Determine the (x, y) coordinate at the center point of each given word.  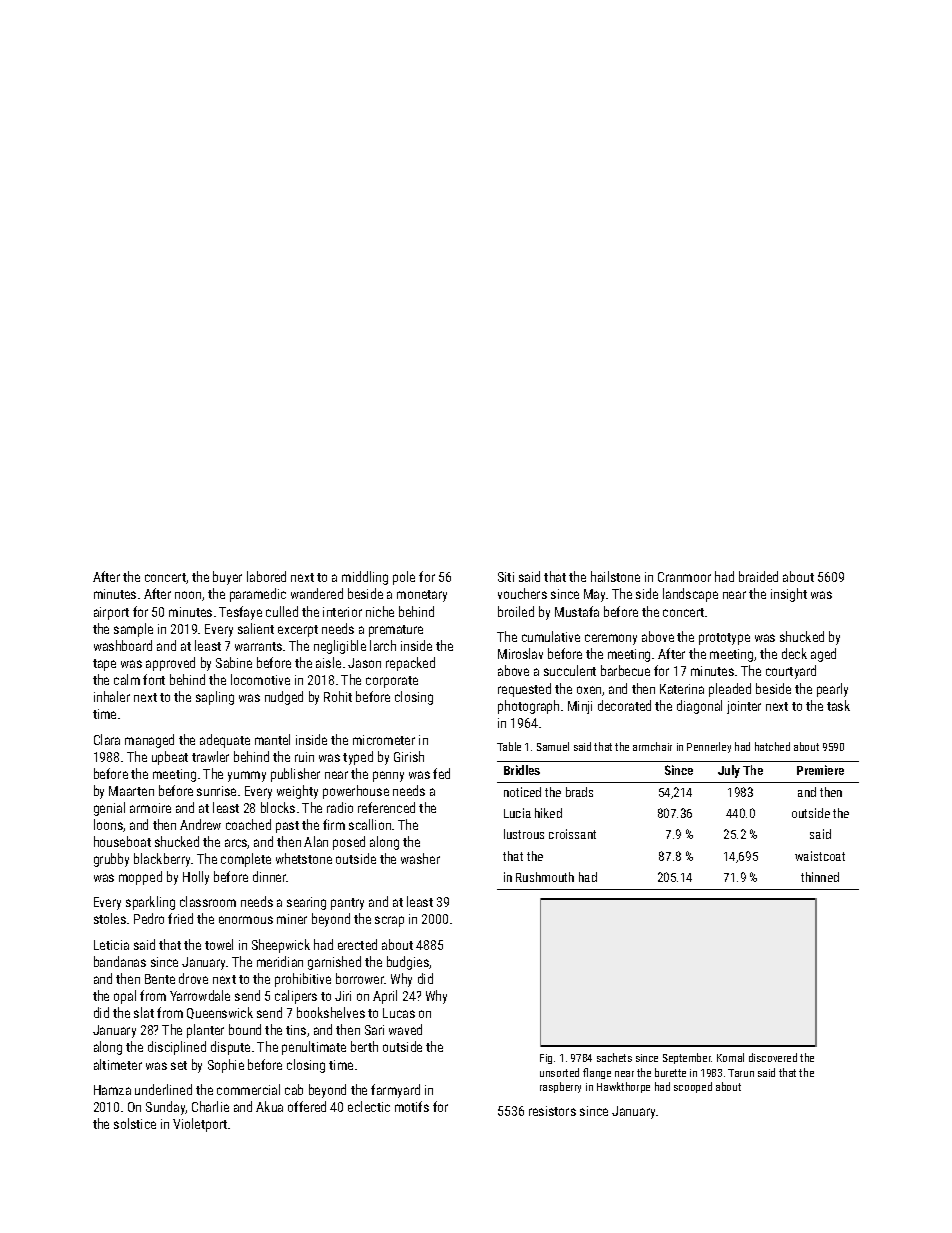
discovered (773, 1057)
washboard (123, 645)
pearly (832, 690)
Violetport (200, 1125)
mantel (272, 739)
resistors (552, 1111)
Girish (409, 756)
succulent (570, 670)
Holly (196, 878)
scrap (389, 921)
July (729, 771)
